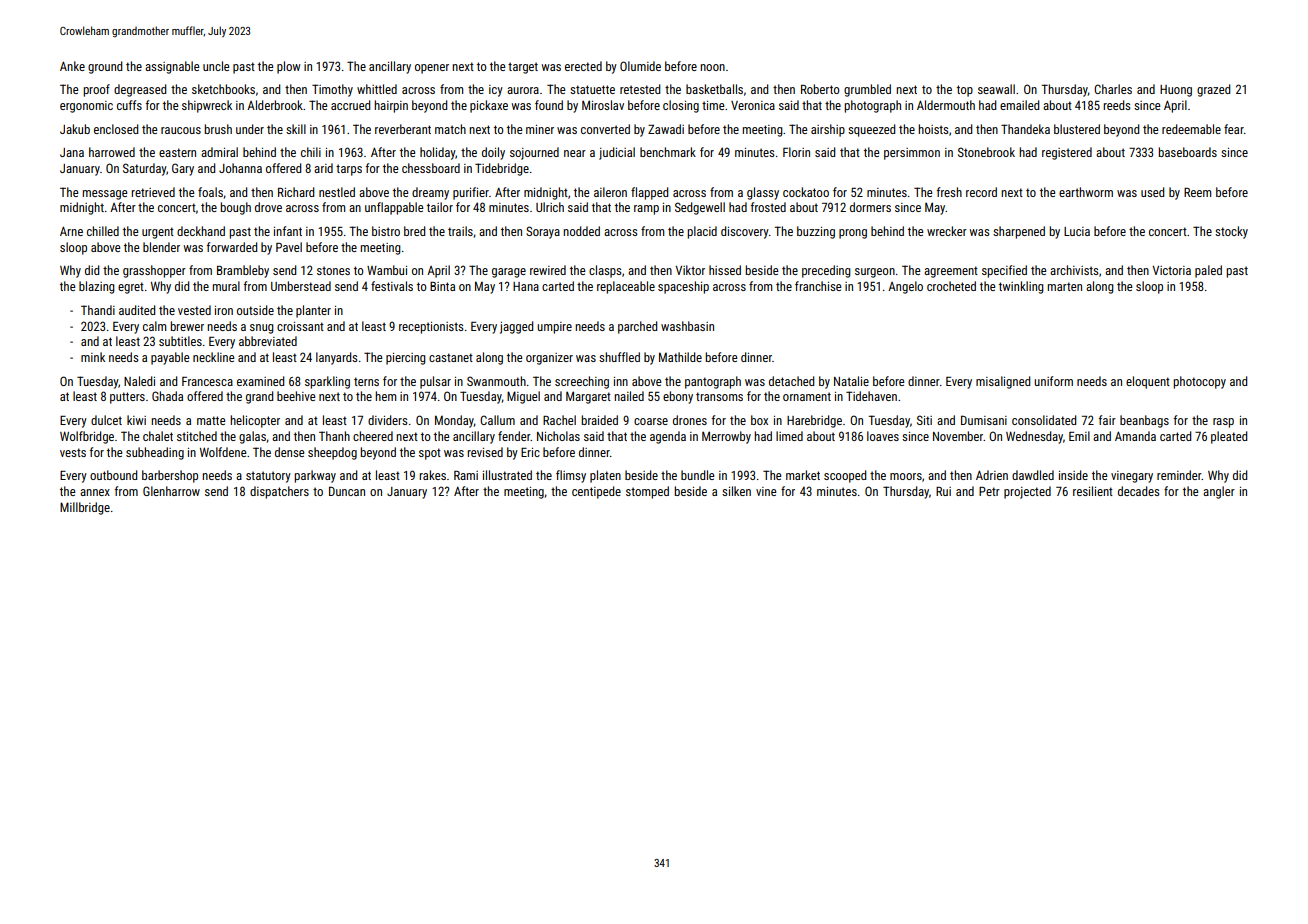 The image size is (1308, 924). I want to click on proof, so click(96, 90).
